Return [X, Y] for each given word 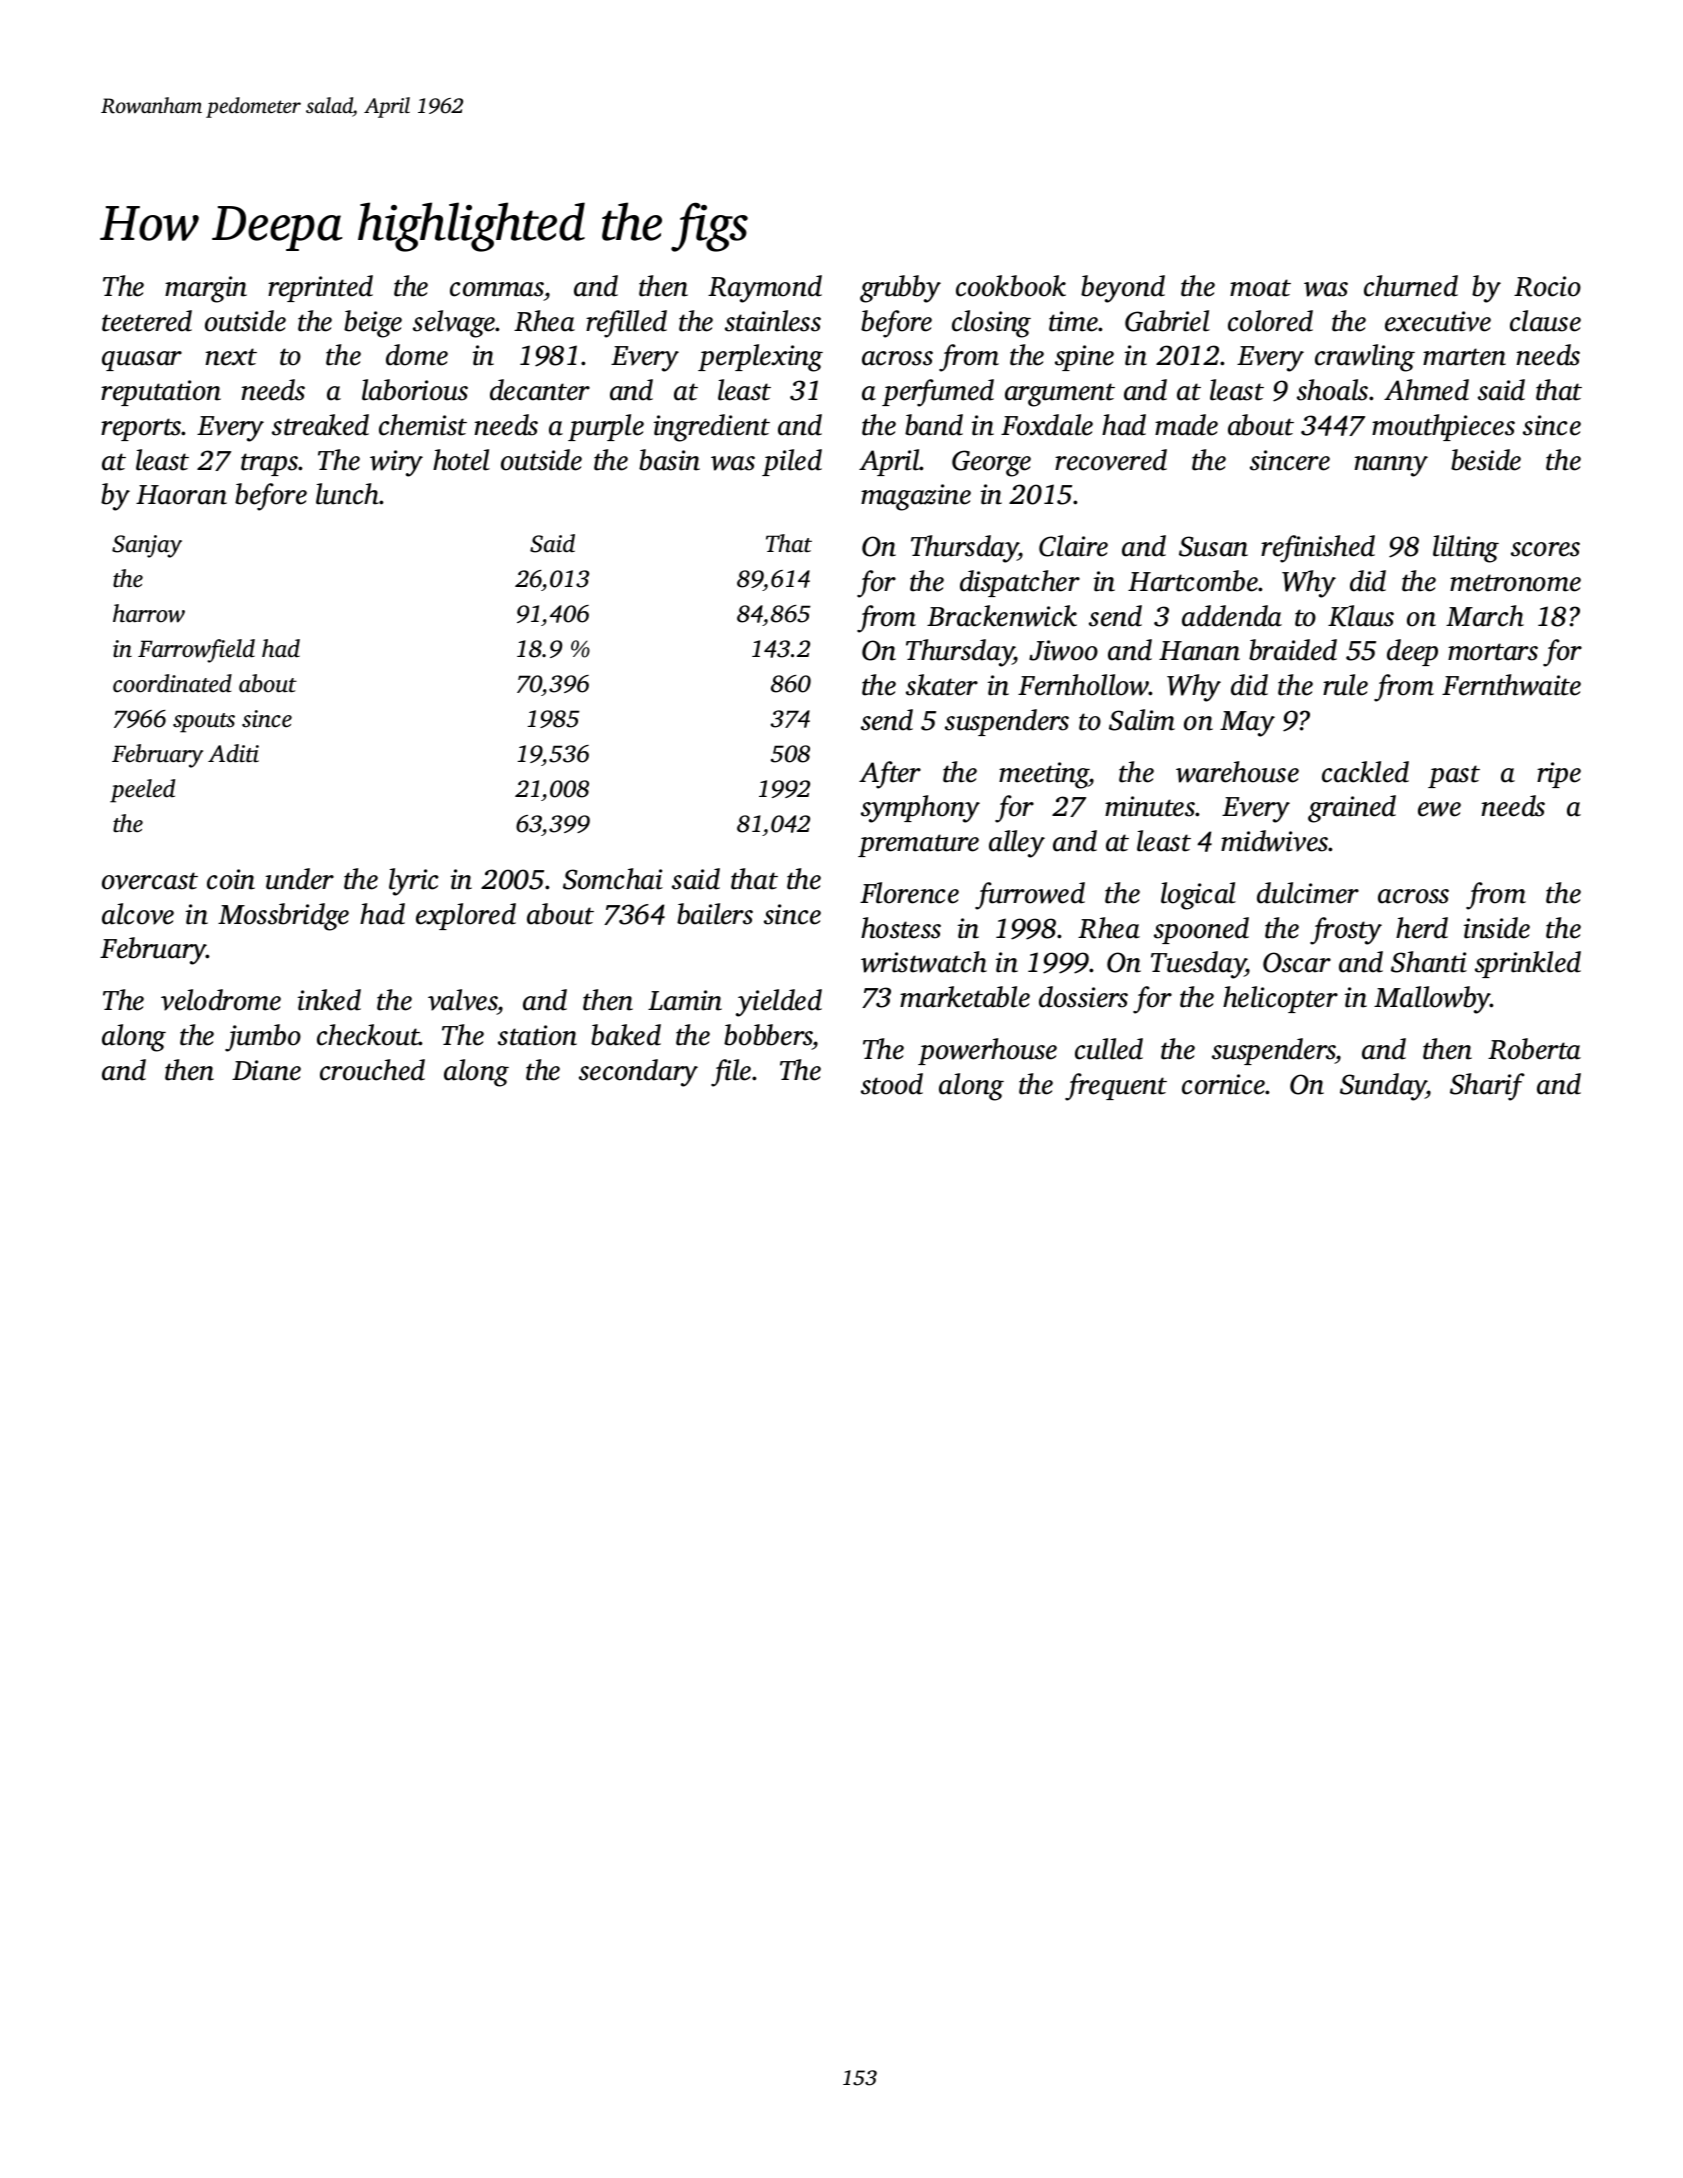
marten [1464, 357]
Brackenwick [1002, 616]
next [231, 357]
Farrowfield [196, 651]
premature [918, 845]
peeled [142, 791]
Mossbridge [283, 917]
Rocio [1547, 286]
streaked [320, 425]
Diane [266, 1070]
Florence [909, 893]
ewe [1439, 809]
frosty [1346, 931]
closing [991, 324]
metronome [1515, 583]
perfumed [938, 393]
